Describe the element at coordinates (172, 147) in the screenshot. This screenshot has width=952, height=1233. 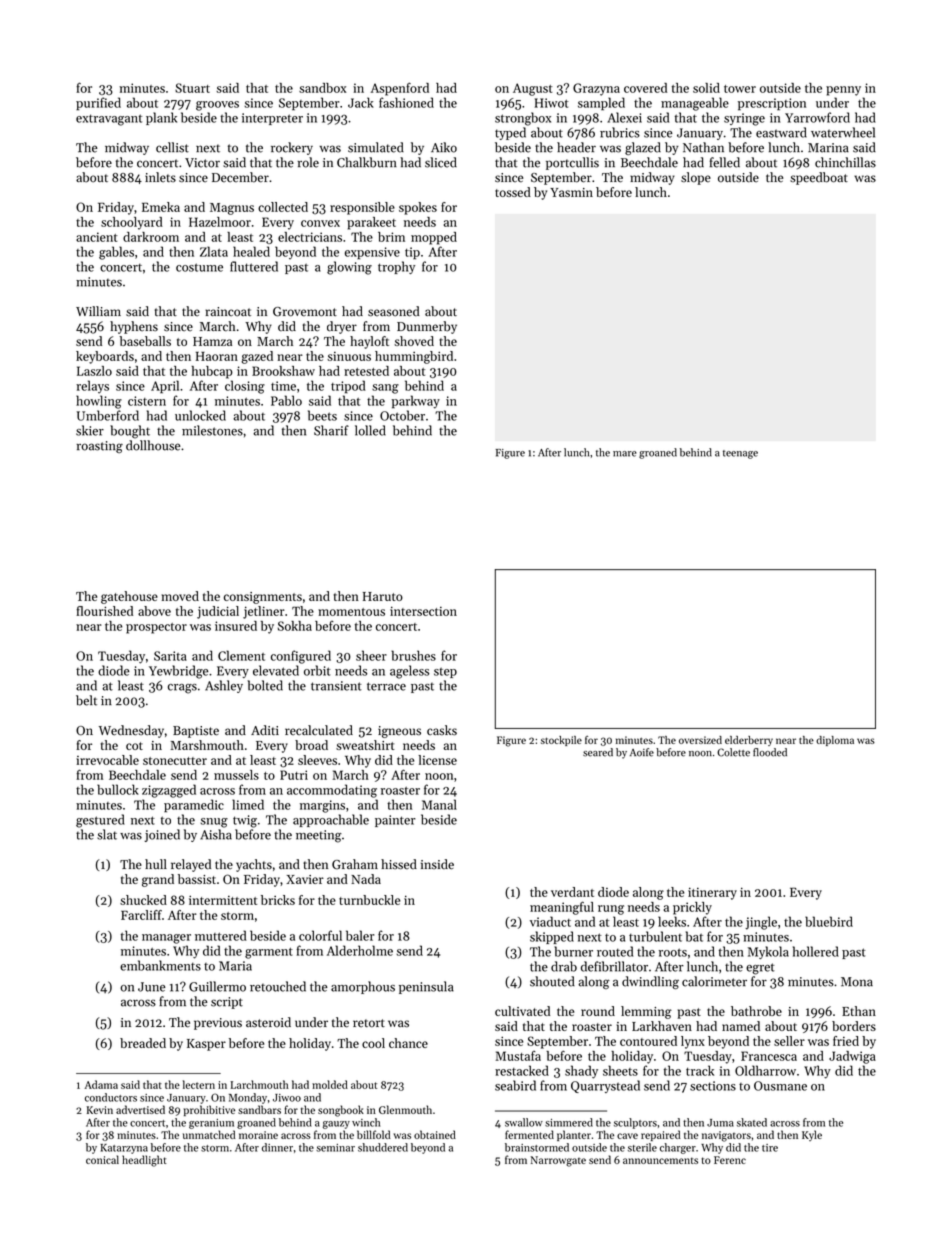
I see `cellist` at that location.
